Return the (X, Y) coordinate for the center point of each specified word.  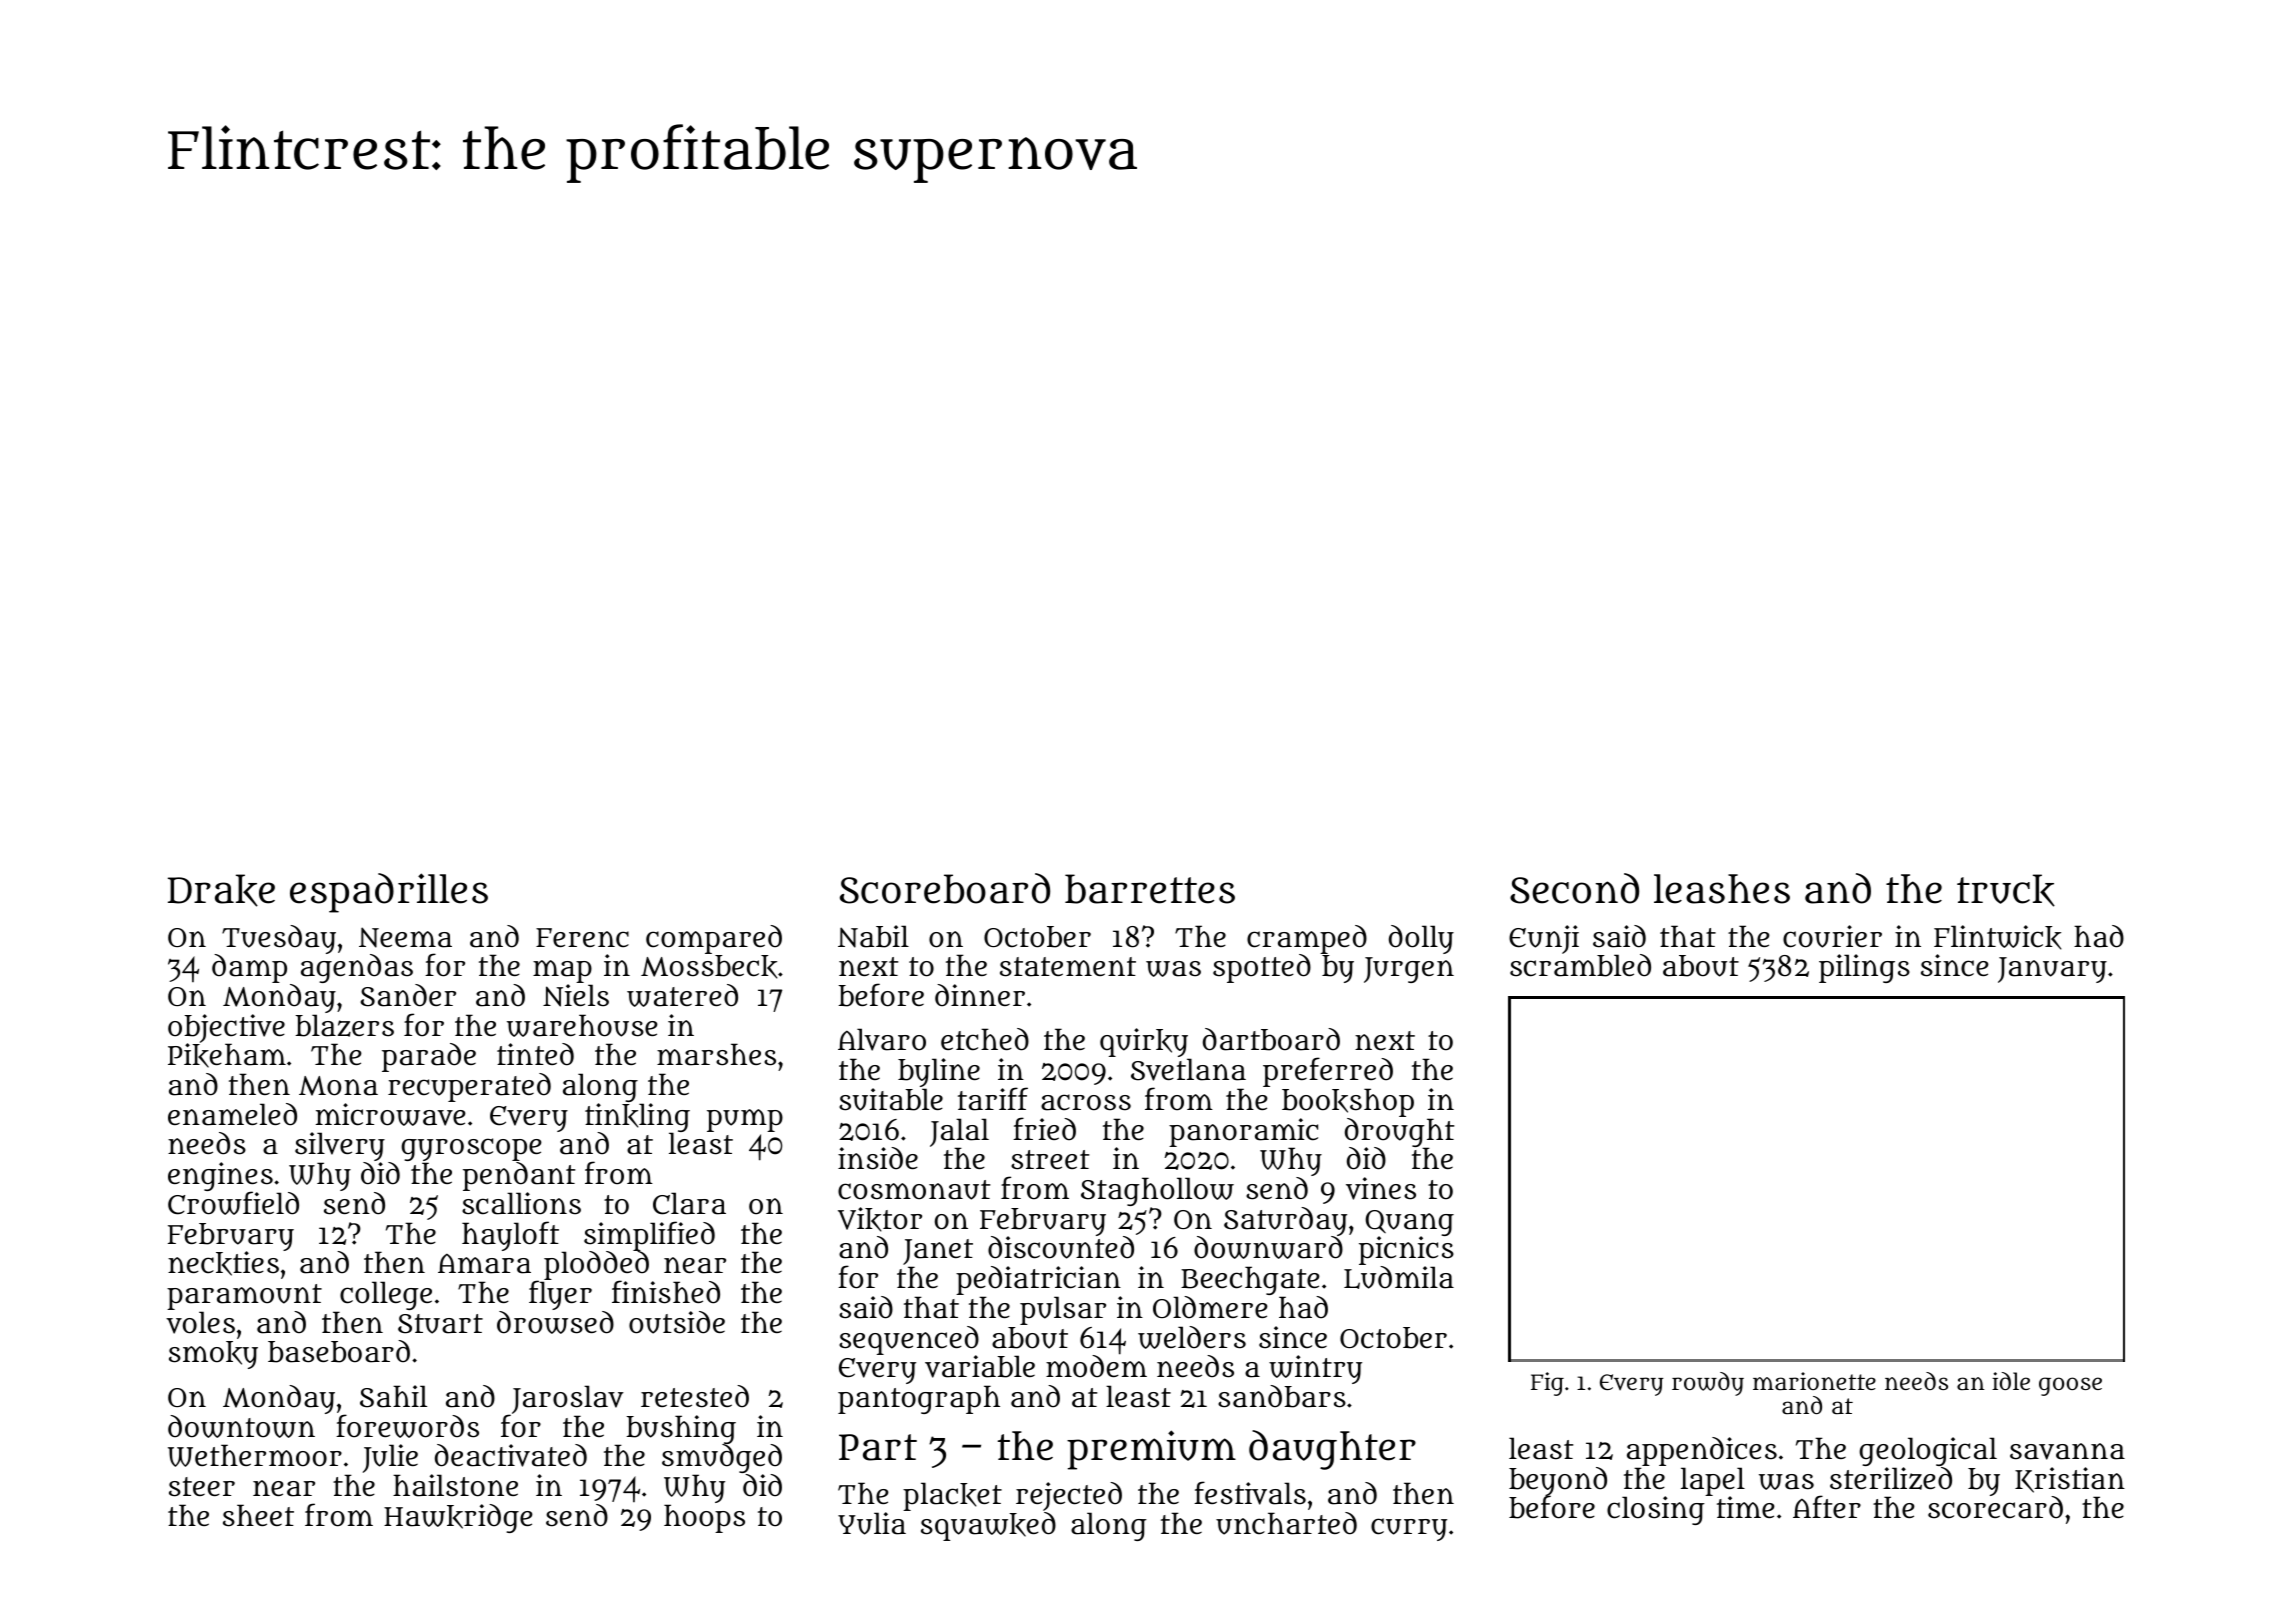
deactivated (511, 1455)
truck (2006, 890)
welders (1192, 1337)
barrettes (1150, 889)
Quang (1409, 1223)
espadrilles (389, 893)
